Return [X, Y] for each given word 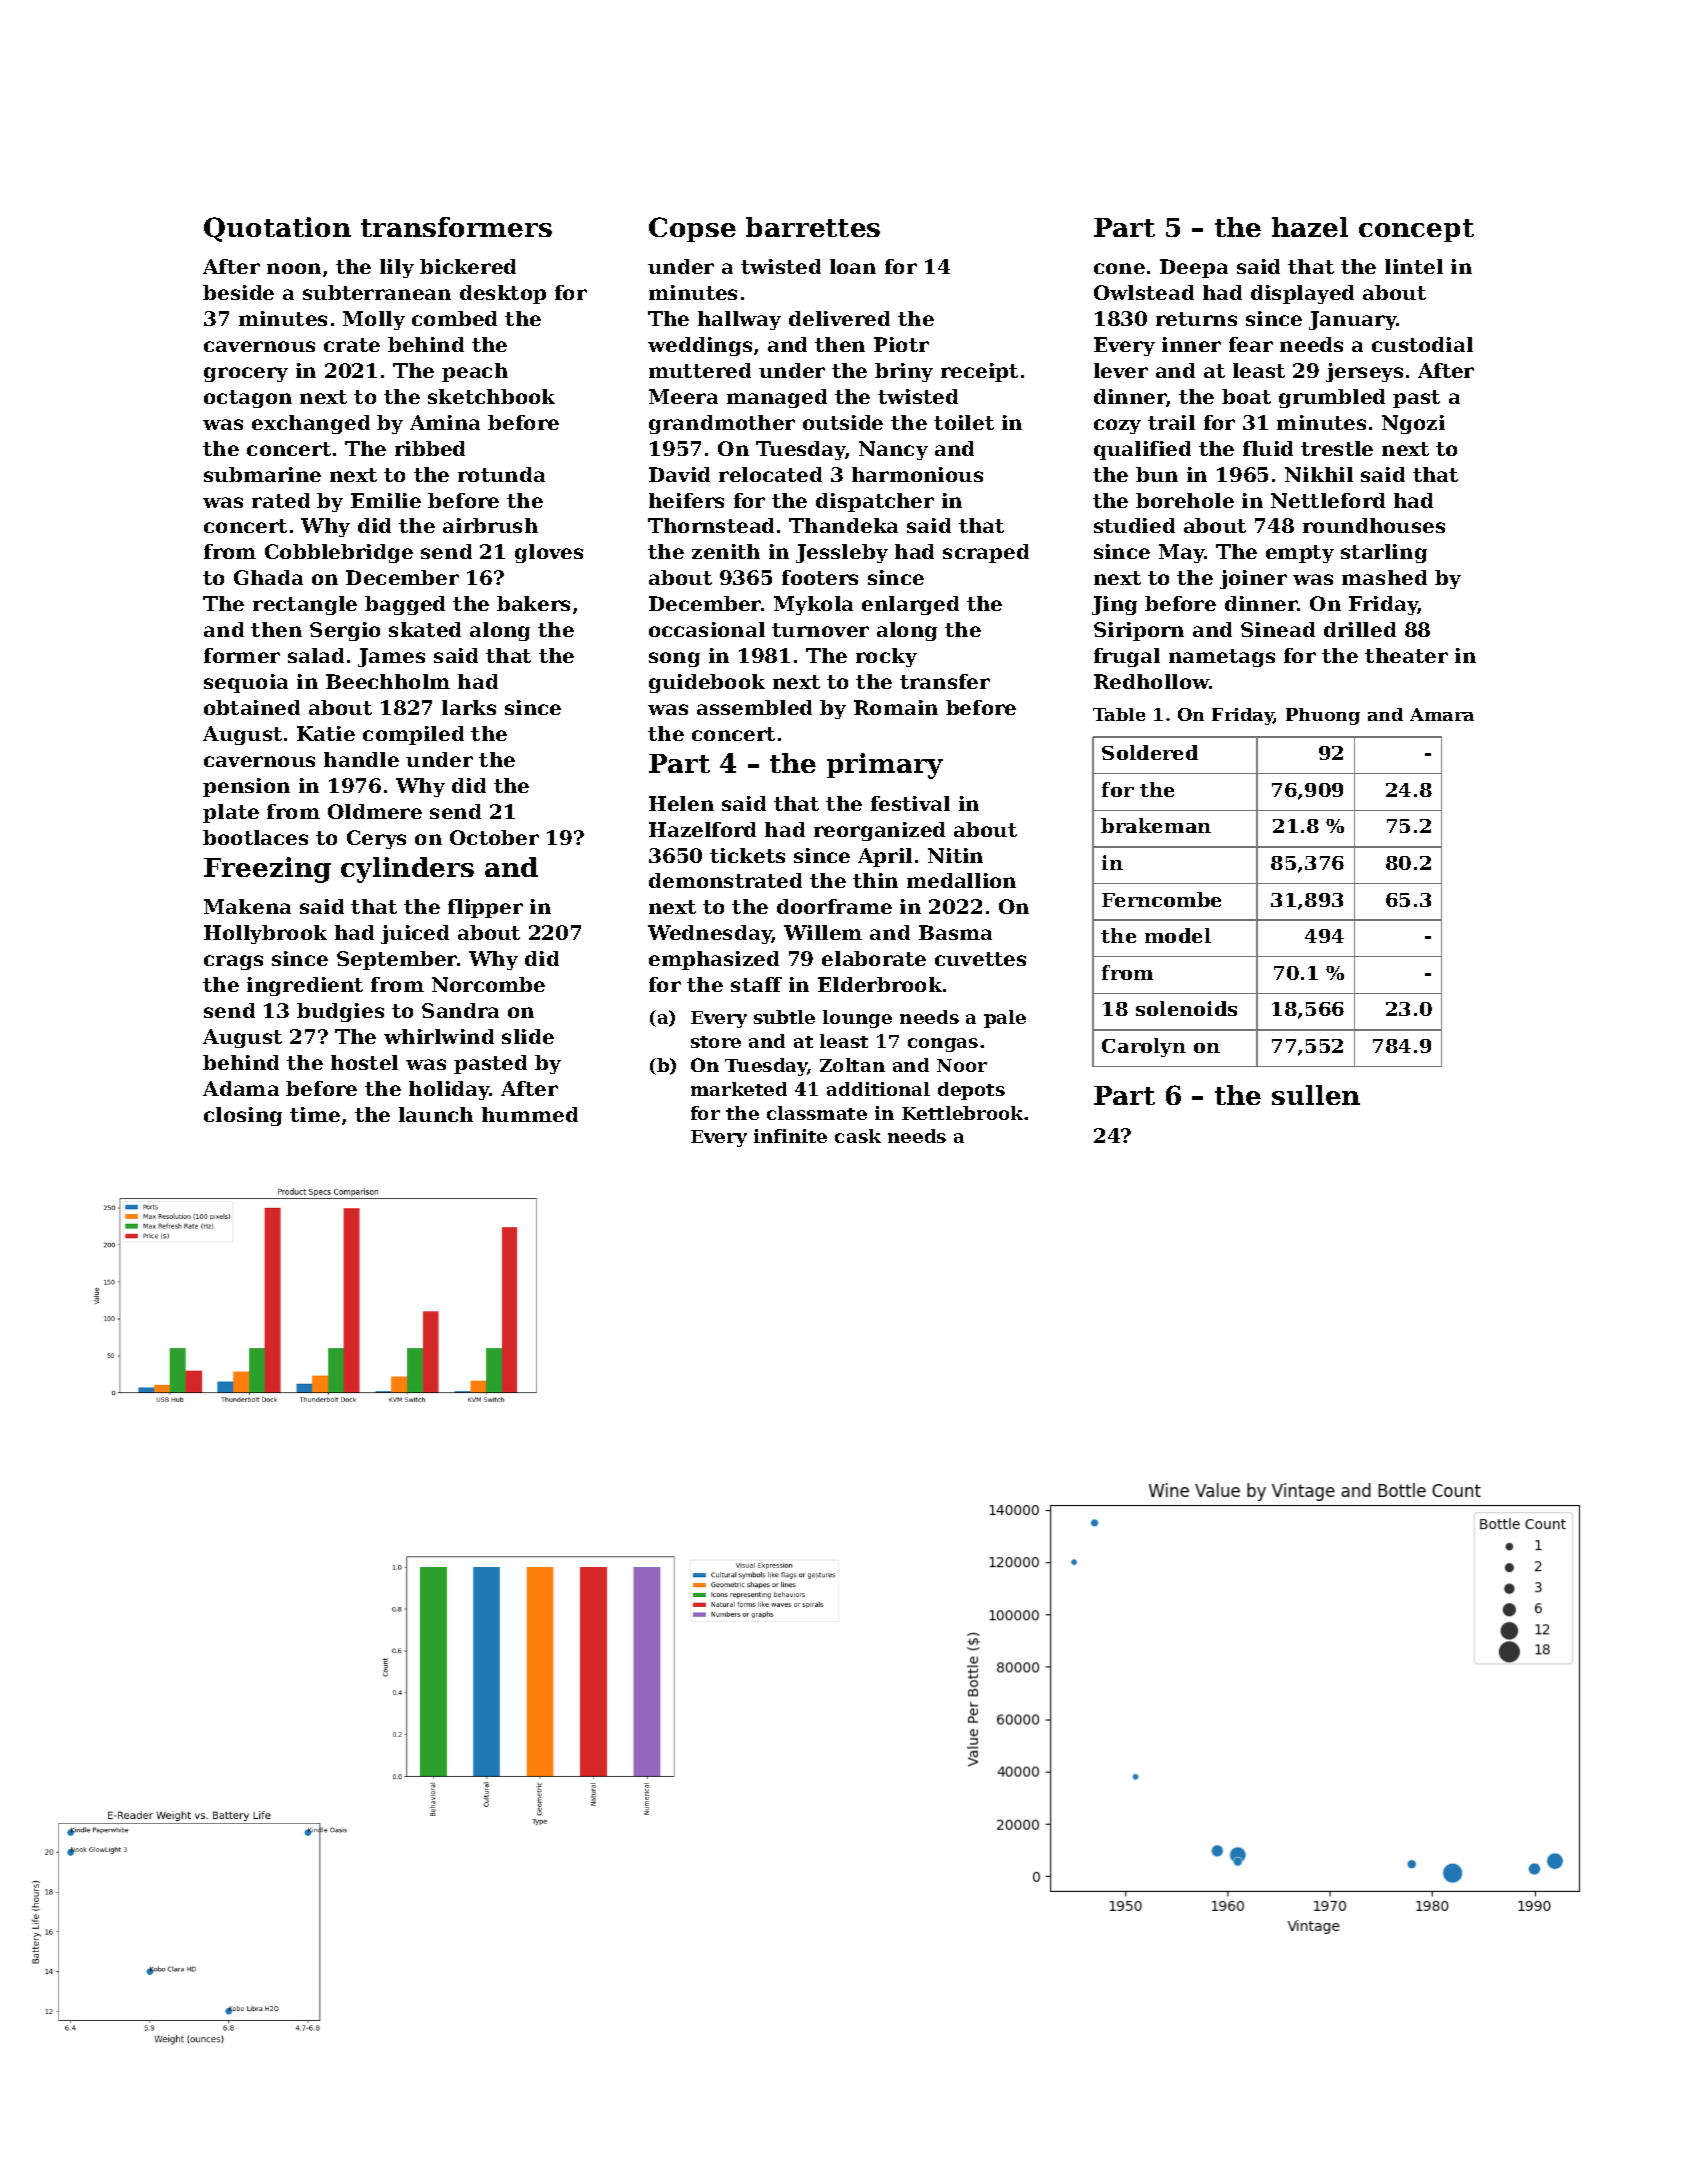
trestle [1337, 448]
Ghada [268, 577]
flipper [485, 908]
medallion [961, 880]
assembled [754, 707]
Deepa [1194, 268]
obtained [252, 707]
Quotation [277, 229]
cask [858, 1136]
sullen [1316, 1095]
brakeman [1156, 825]
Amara [1442, 714]
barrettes [813, 227]
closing [243, 1116]
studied [1134, 525]
